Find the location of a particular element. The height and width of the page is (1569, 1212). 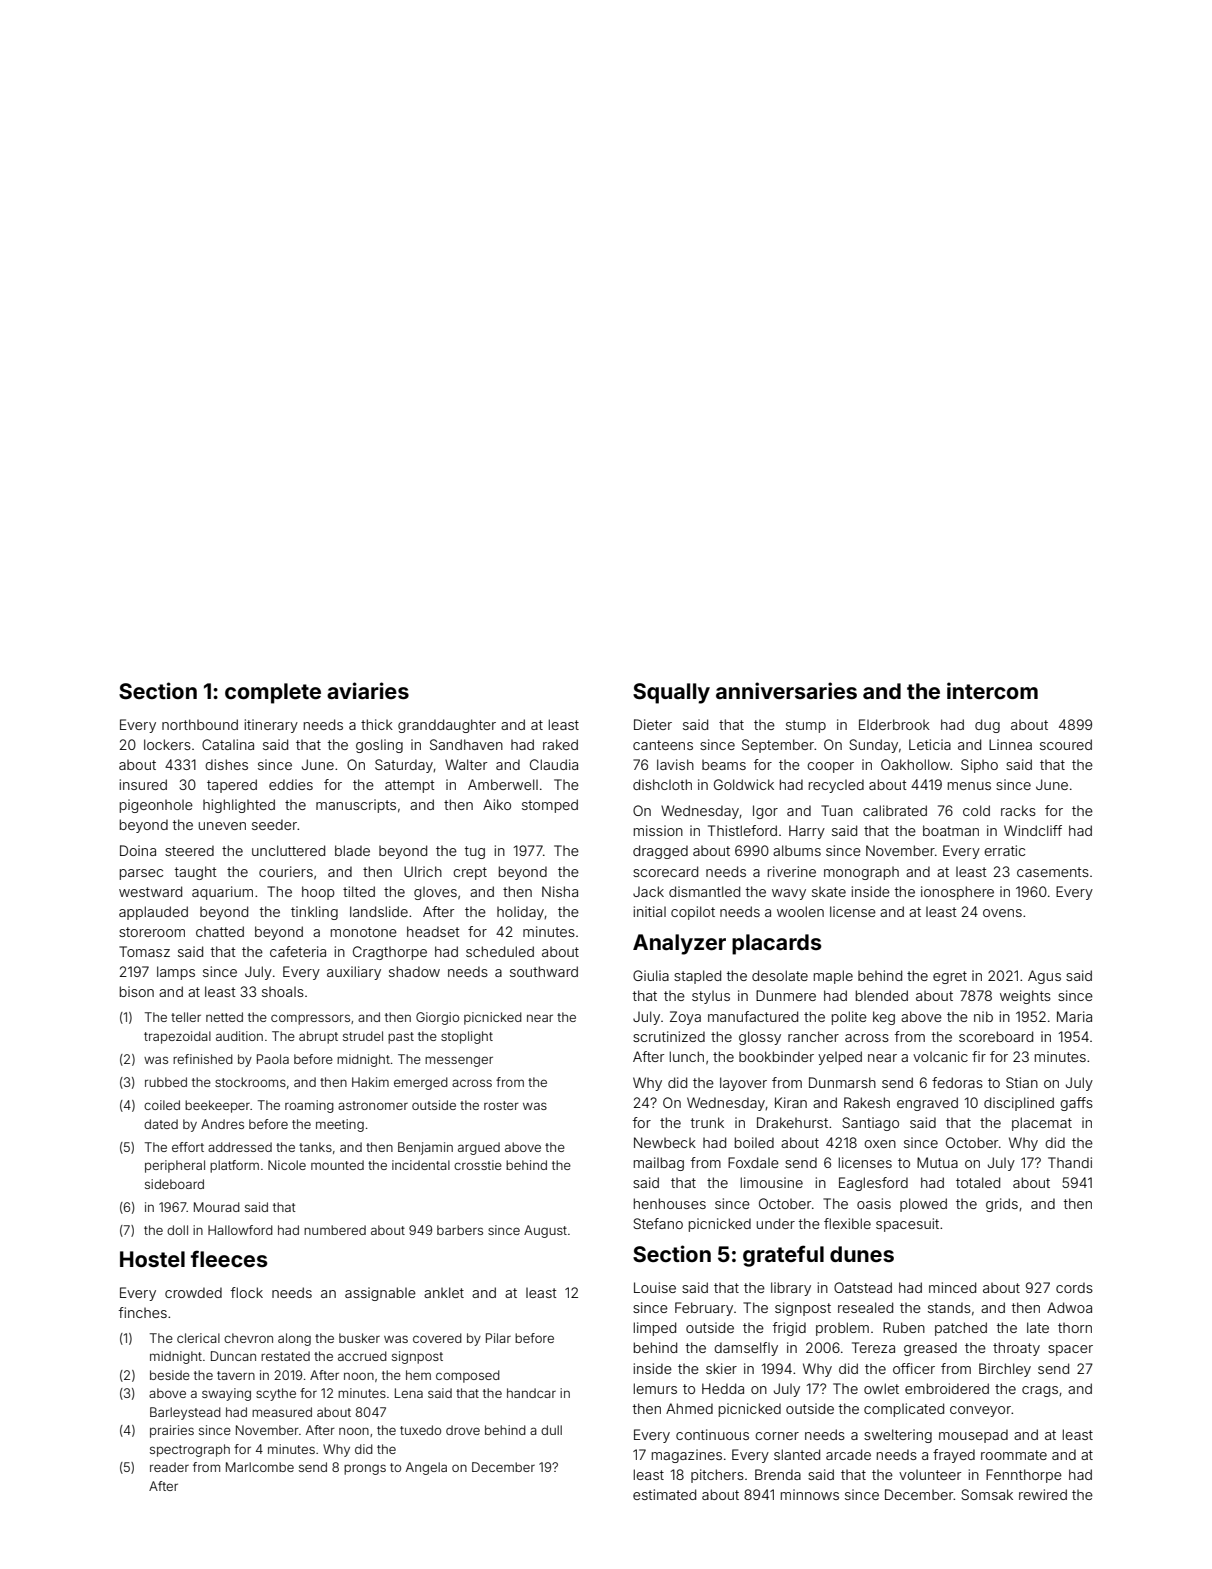

dragged is located at coordinates (660, 852).
